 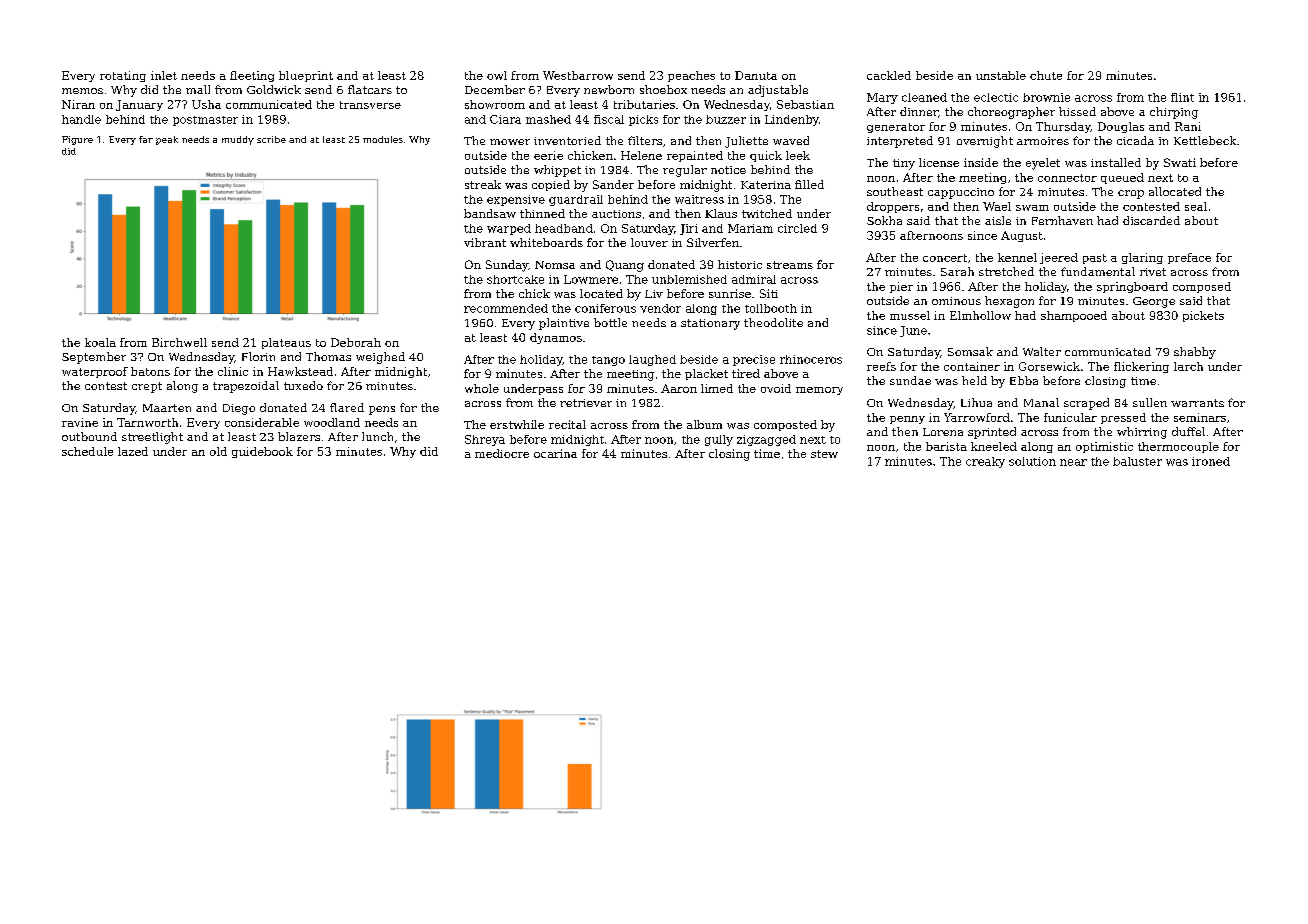 I want to click on chirping, so click(x=1174, y=113).
